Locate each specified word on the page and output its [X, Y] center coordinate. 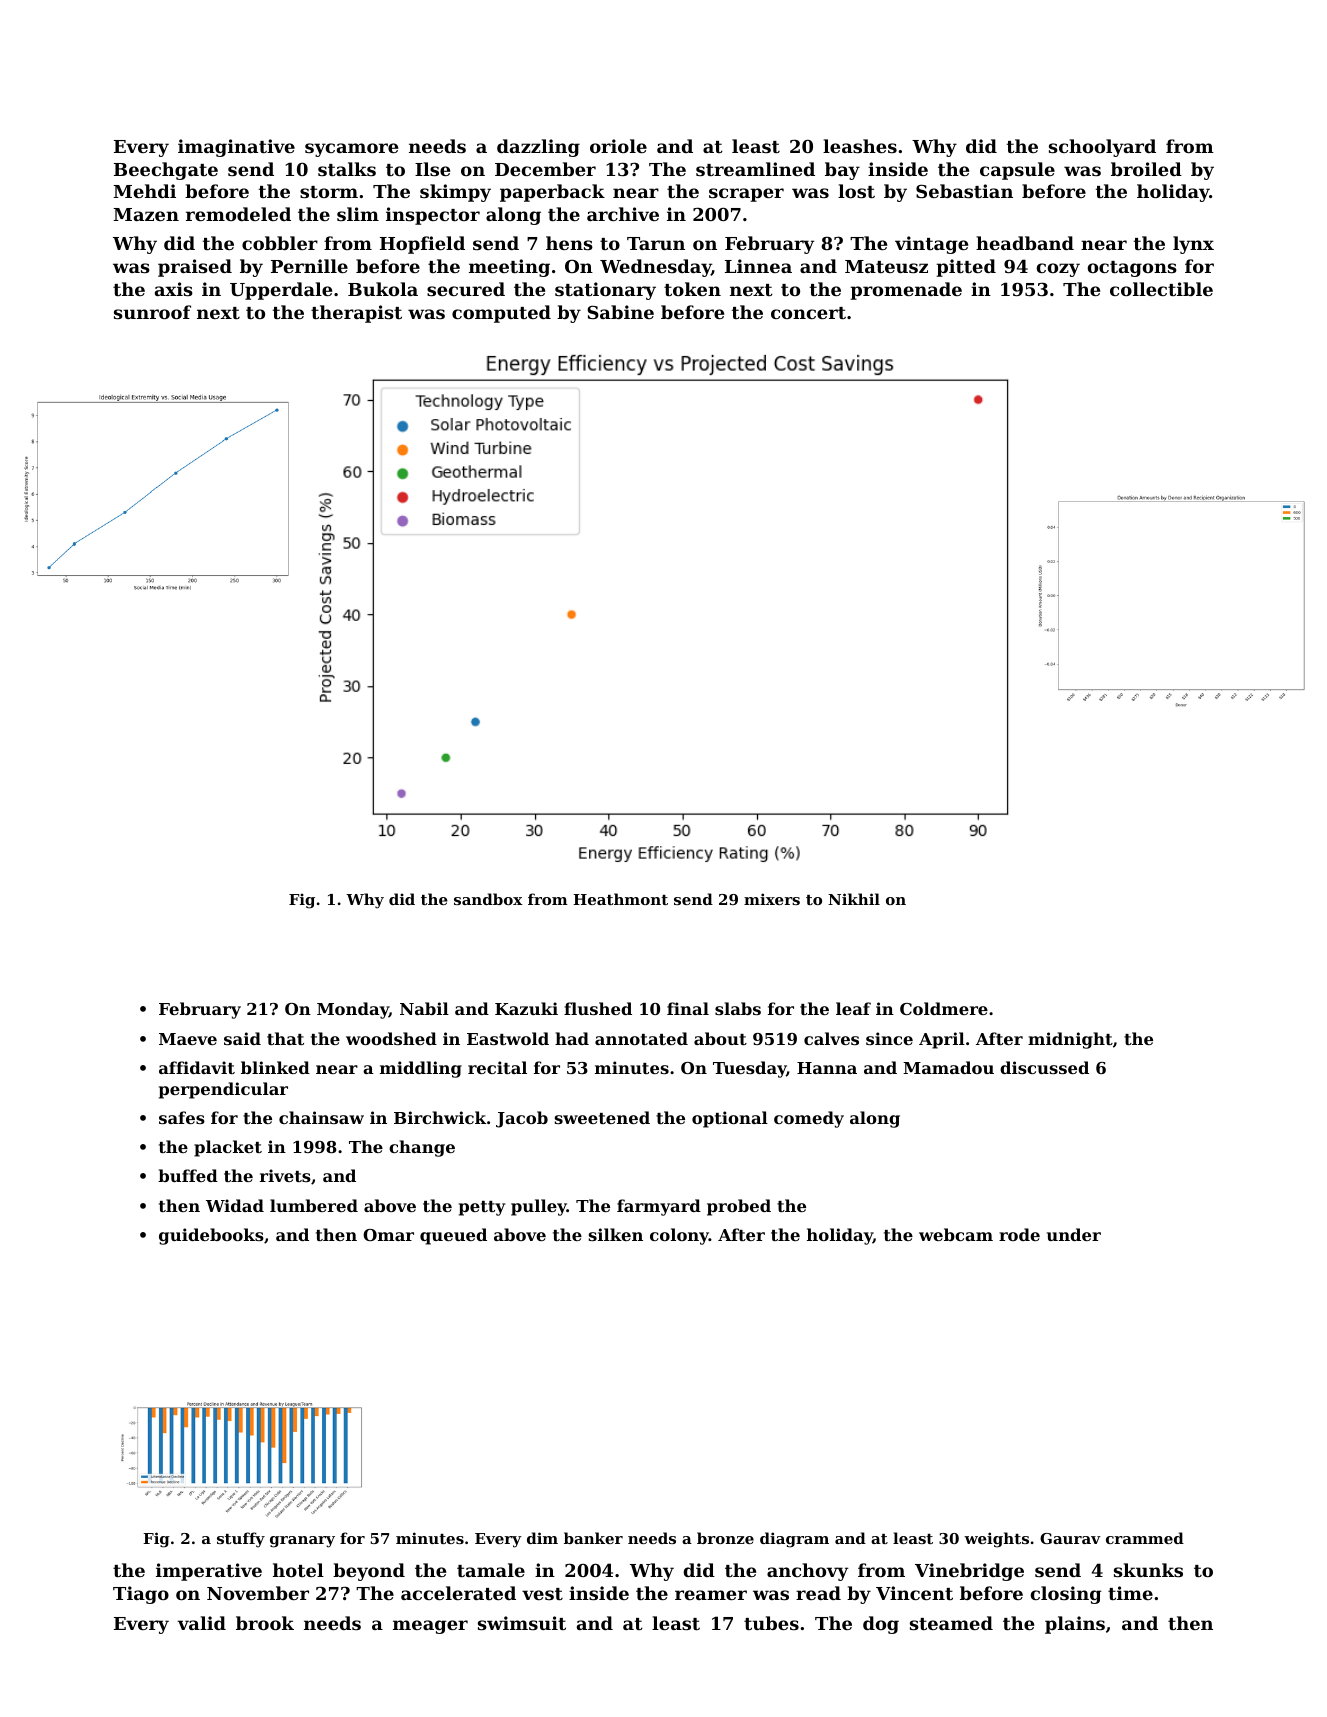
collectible [1161, 289]
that [285, 1038]
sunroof [152, 312]
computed [501, 314]
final [688, 1008]
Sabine [620, 312]
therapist [356, 314]
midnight [1070, 1040]
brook [265, 1623]
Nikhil [854, 899]
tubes [771, 1623]
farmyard [659, 1207]
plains [1075, 1625]
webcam [956, 1234]
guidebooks [211, 1236]
